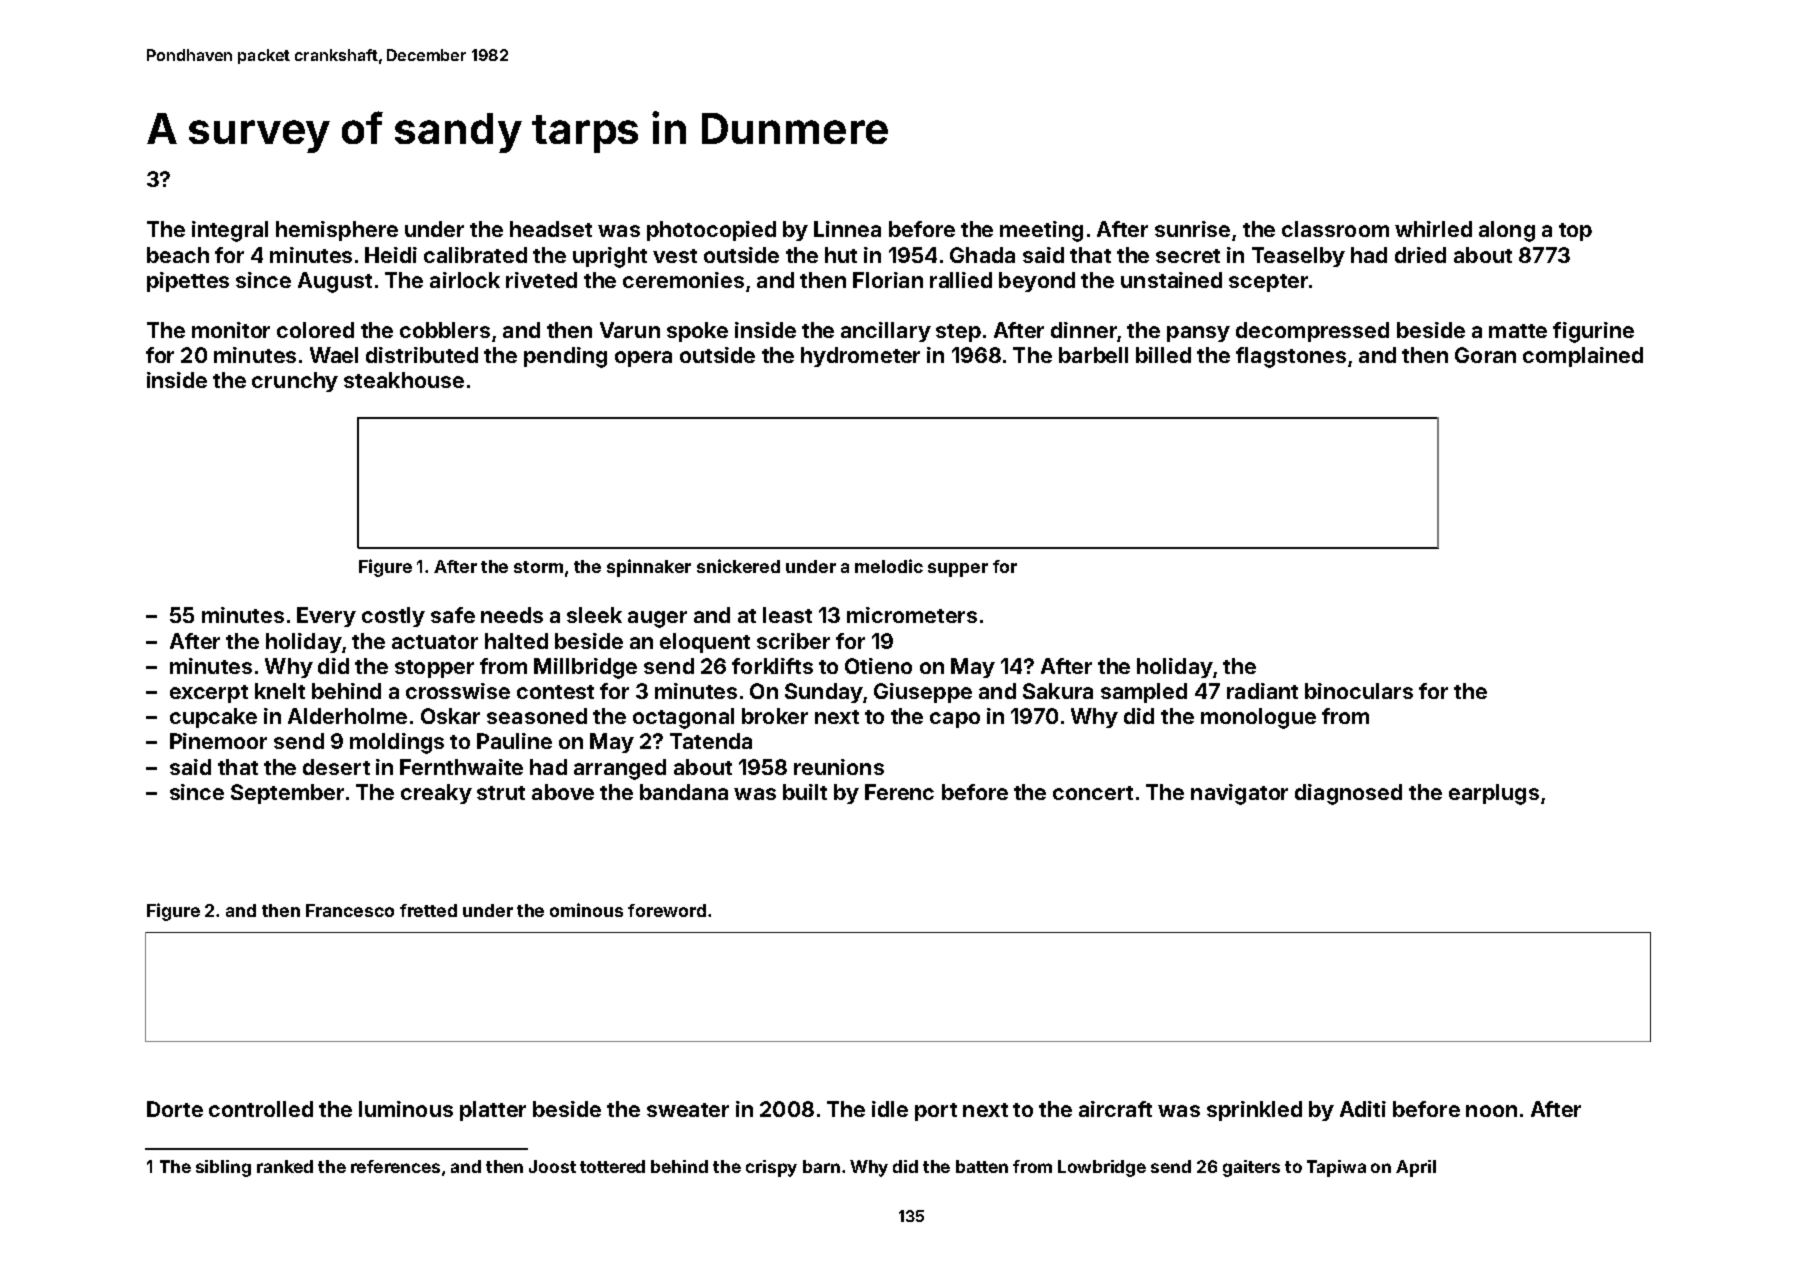  I want to click on earplugs, so click(1494, 794).
